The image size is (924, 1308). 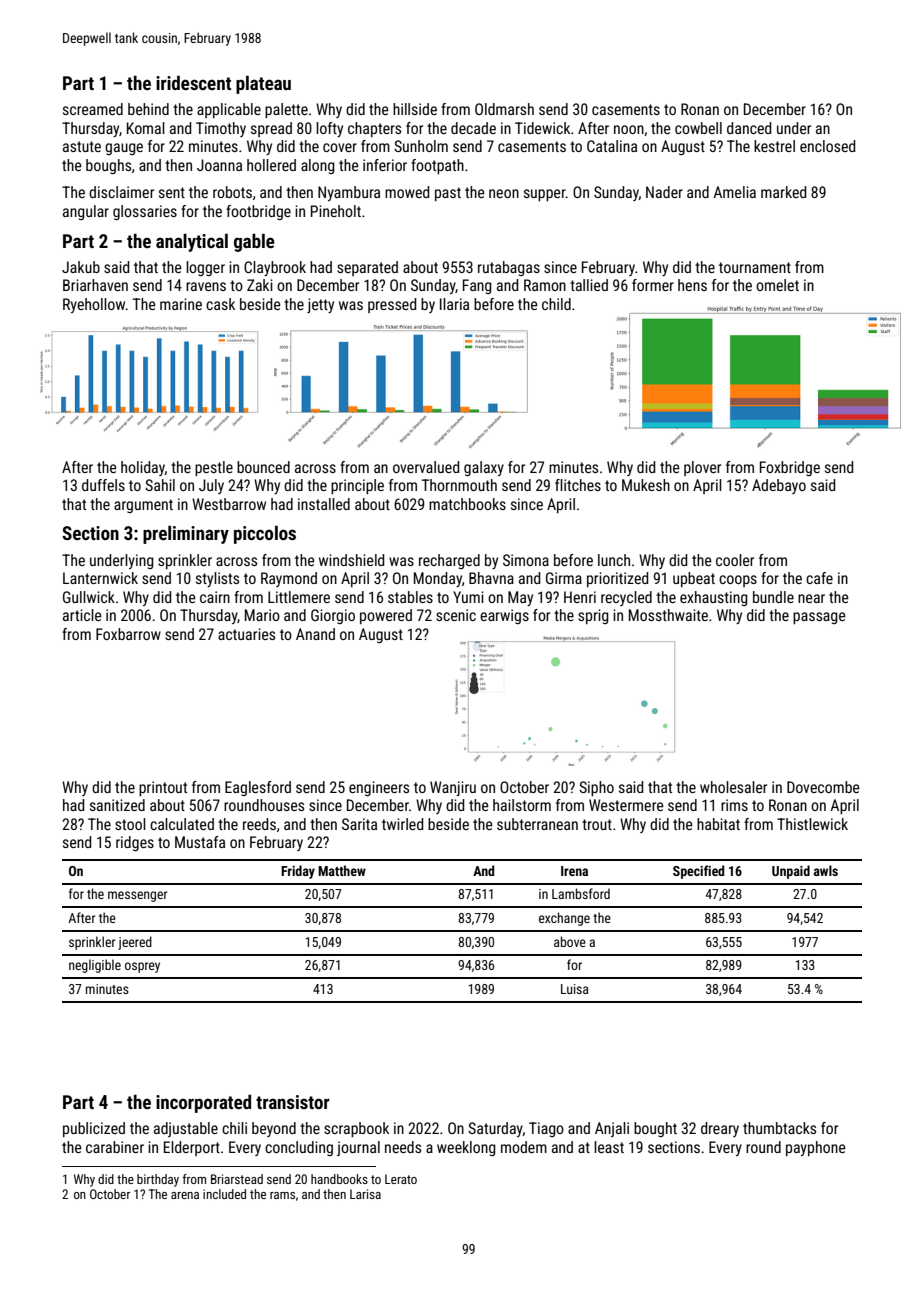 I want to click on subterranean, so click(x=537, y=824).
